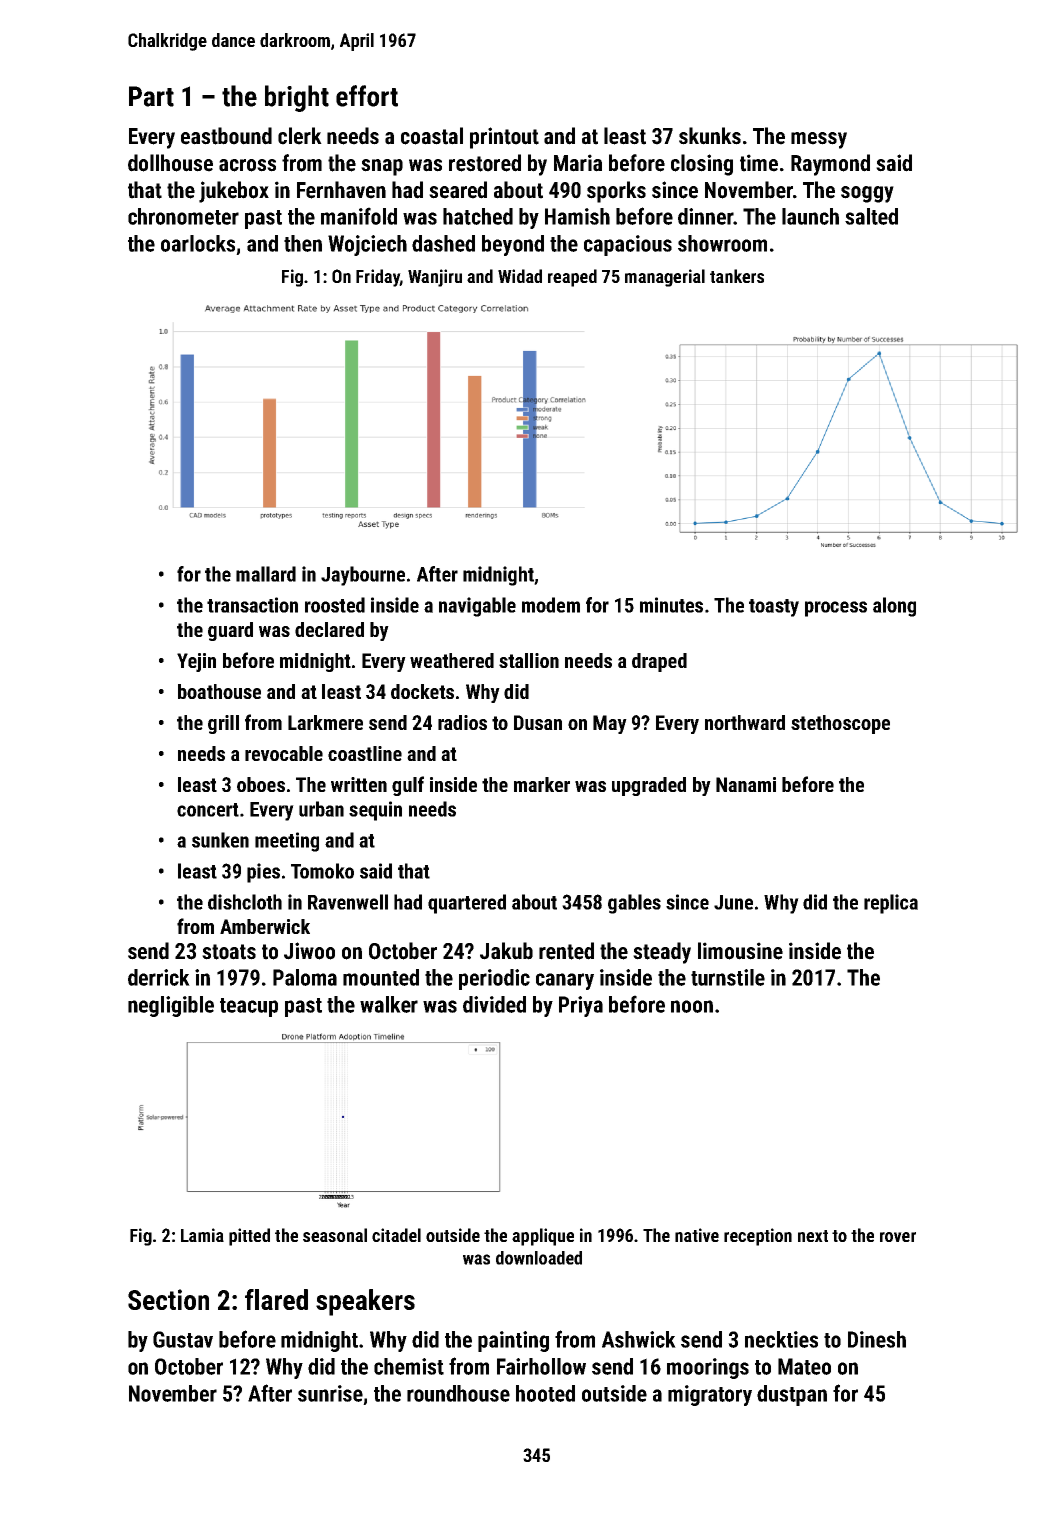 Image resolution: width=1046 pixels, height=1515 pixels. What do you see at coordinates (819, 140) in the screenshot?
I see `messy` at bounding box center [819, 140].
